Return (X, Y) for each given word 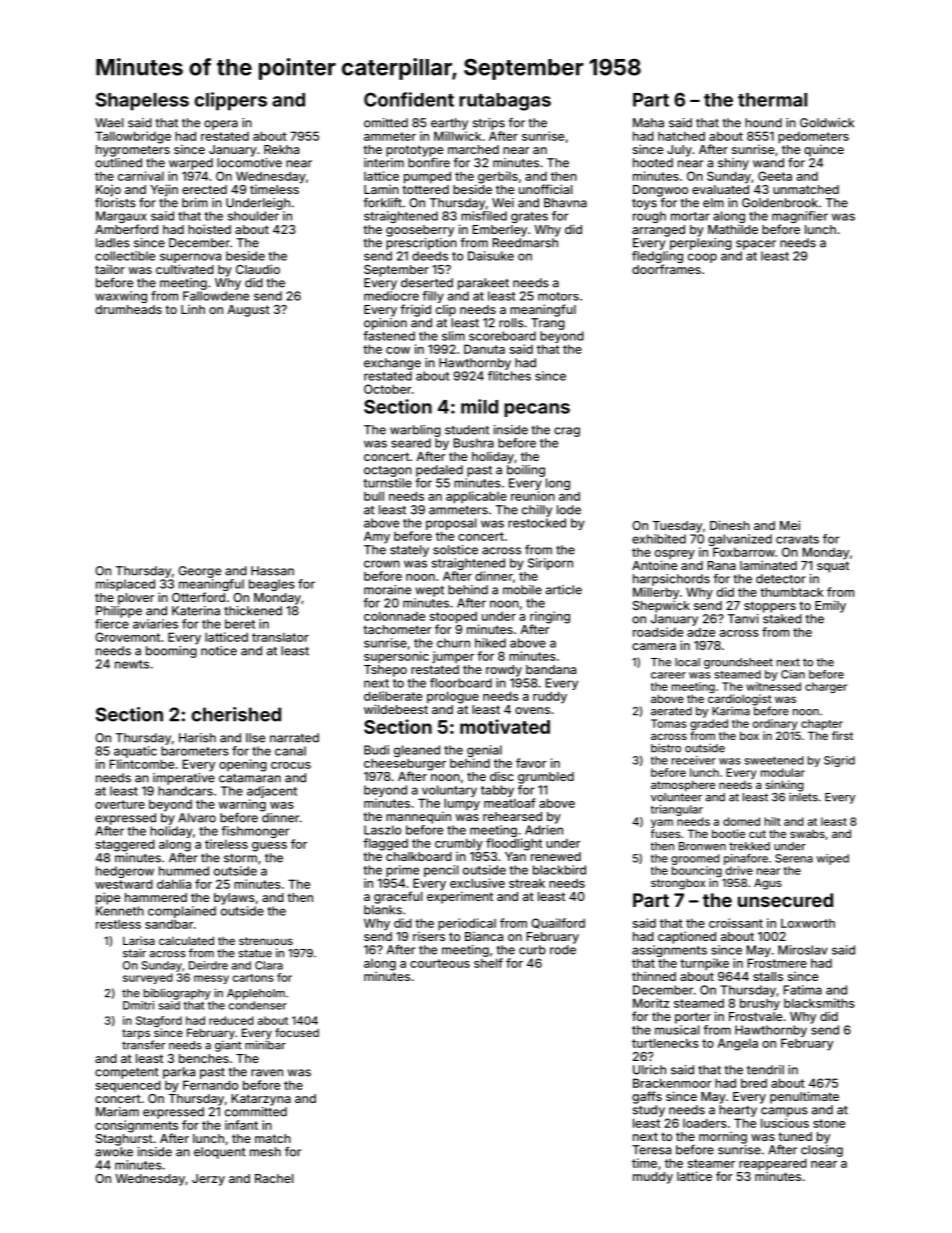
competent (127, 1073)
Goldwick (827, 123)
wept (429, 591)
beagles (272, 585)
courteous (440, 963)
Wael (109, 123)
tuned (795, 1136)
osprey (675, 555)
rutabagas (505, 102)
